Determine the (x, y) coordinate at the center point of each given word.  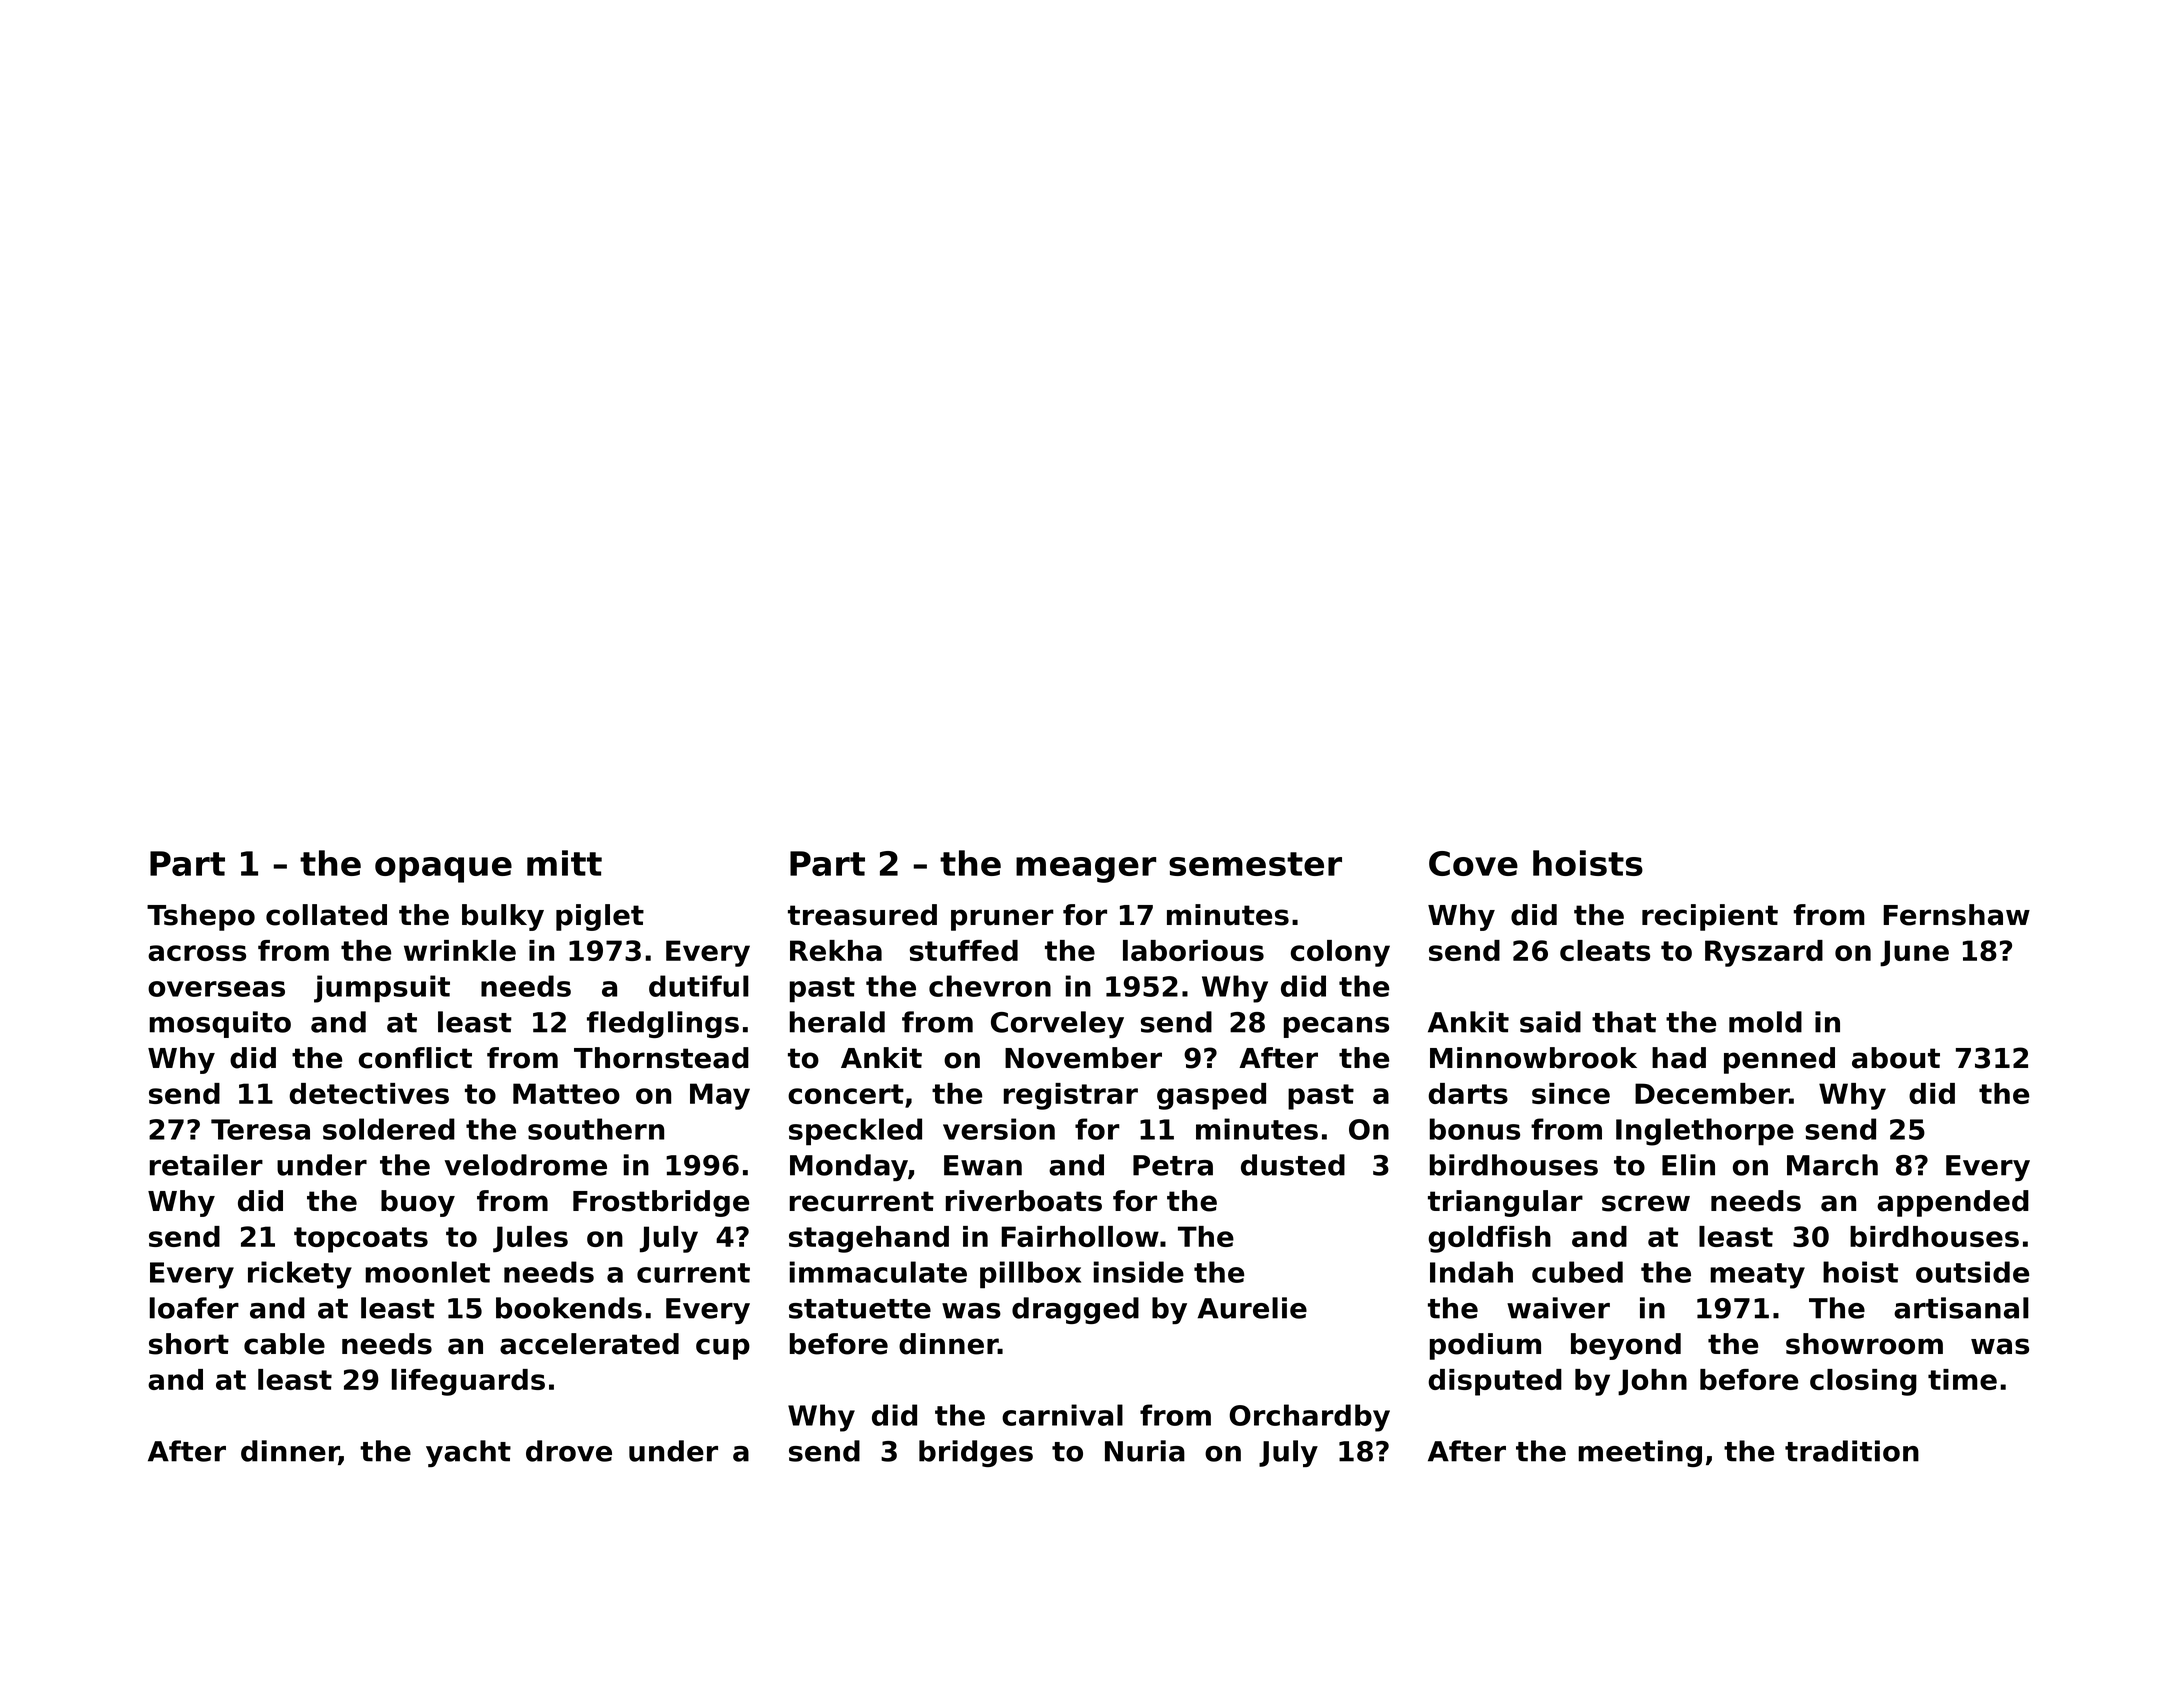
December (1712, 1093)
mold (1765, 1022)
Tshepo (201, 917)
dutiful (699, 986)
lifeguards (468, 1382)
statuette (860, 1309)
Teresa (260, 1129)
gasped (1211, 1096)
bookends (569, 1308)
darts (1468, 1093)
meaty (1757, 1276)
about (1896, 1058)
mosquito (220, 1024)
